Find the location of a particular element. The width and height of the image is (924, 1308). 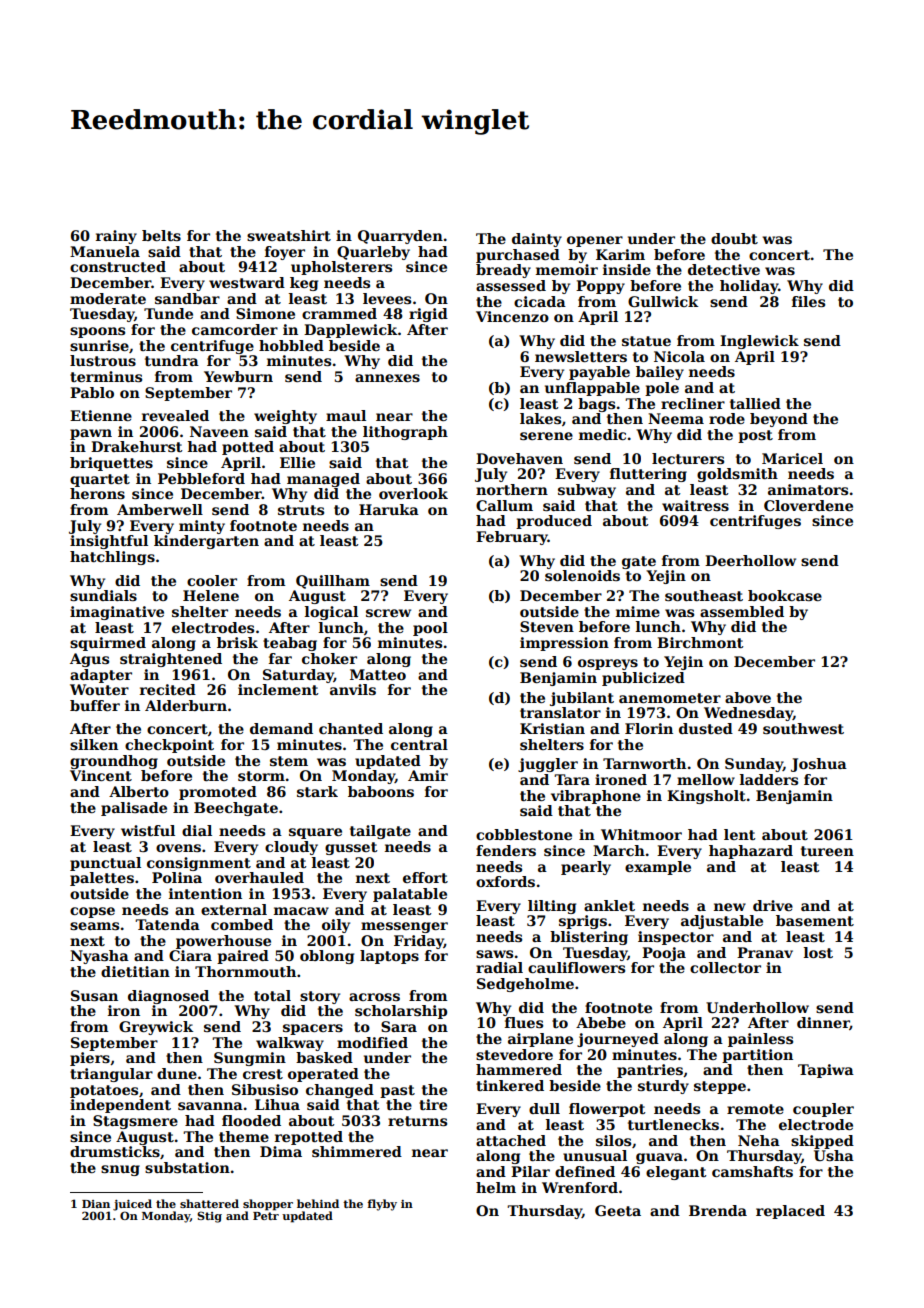

Brenda is located at coordinates (718, 1210).
